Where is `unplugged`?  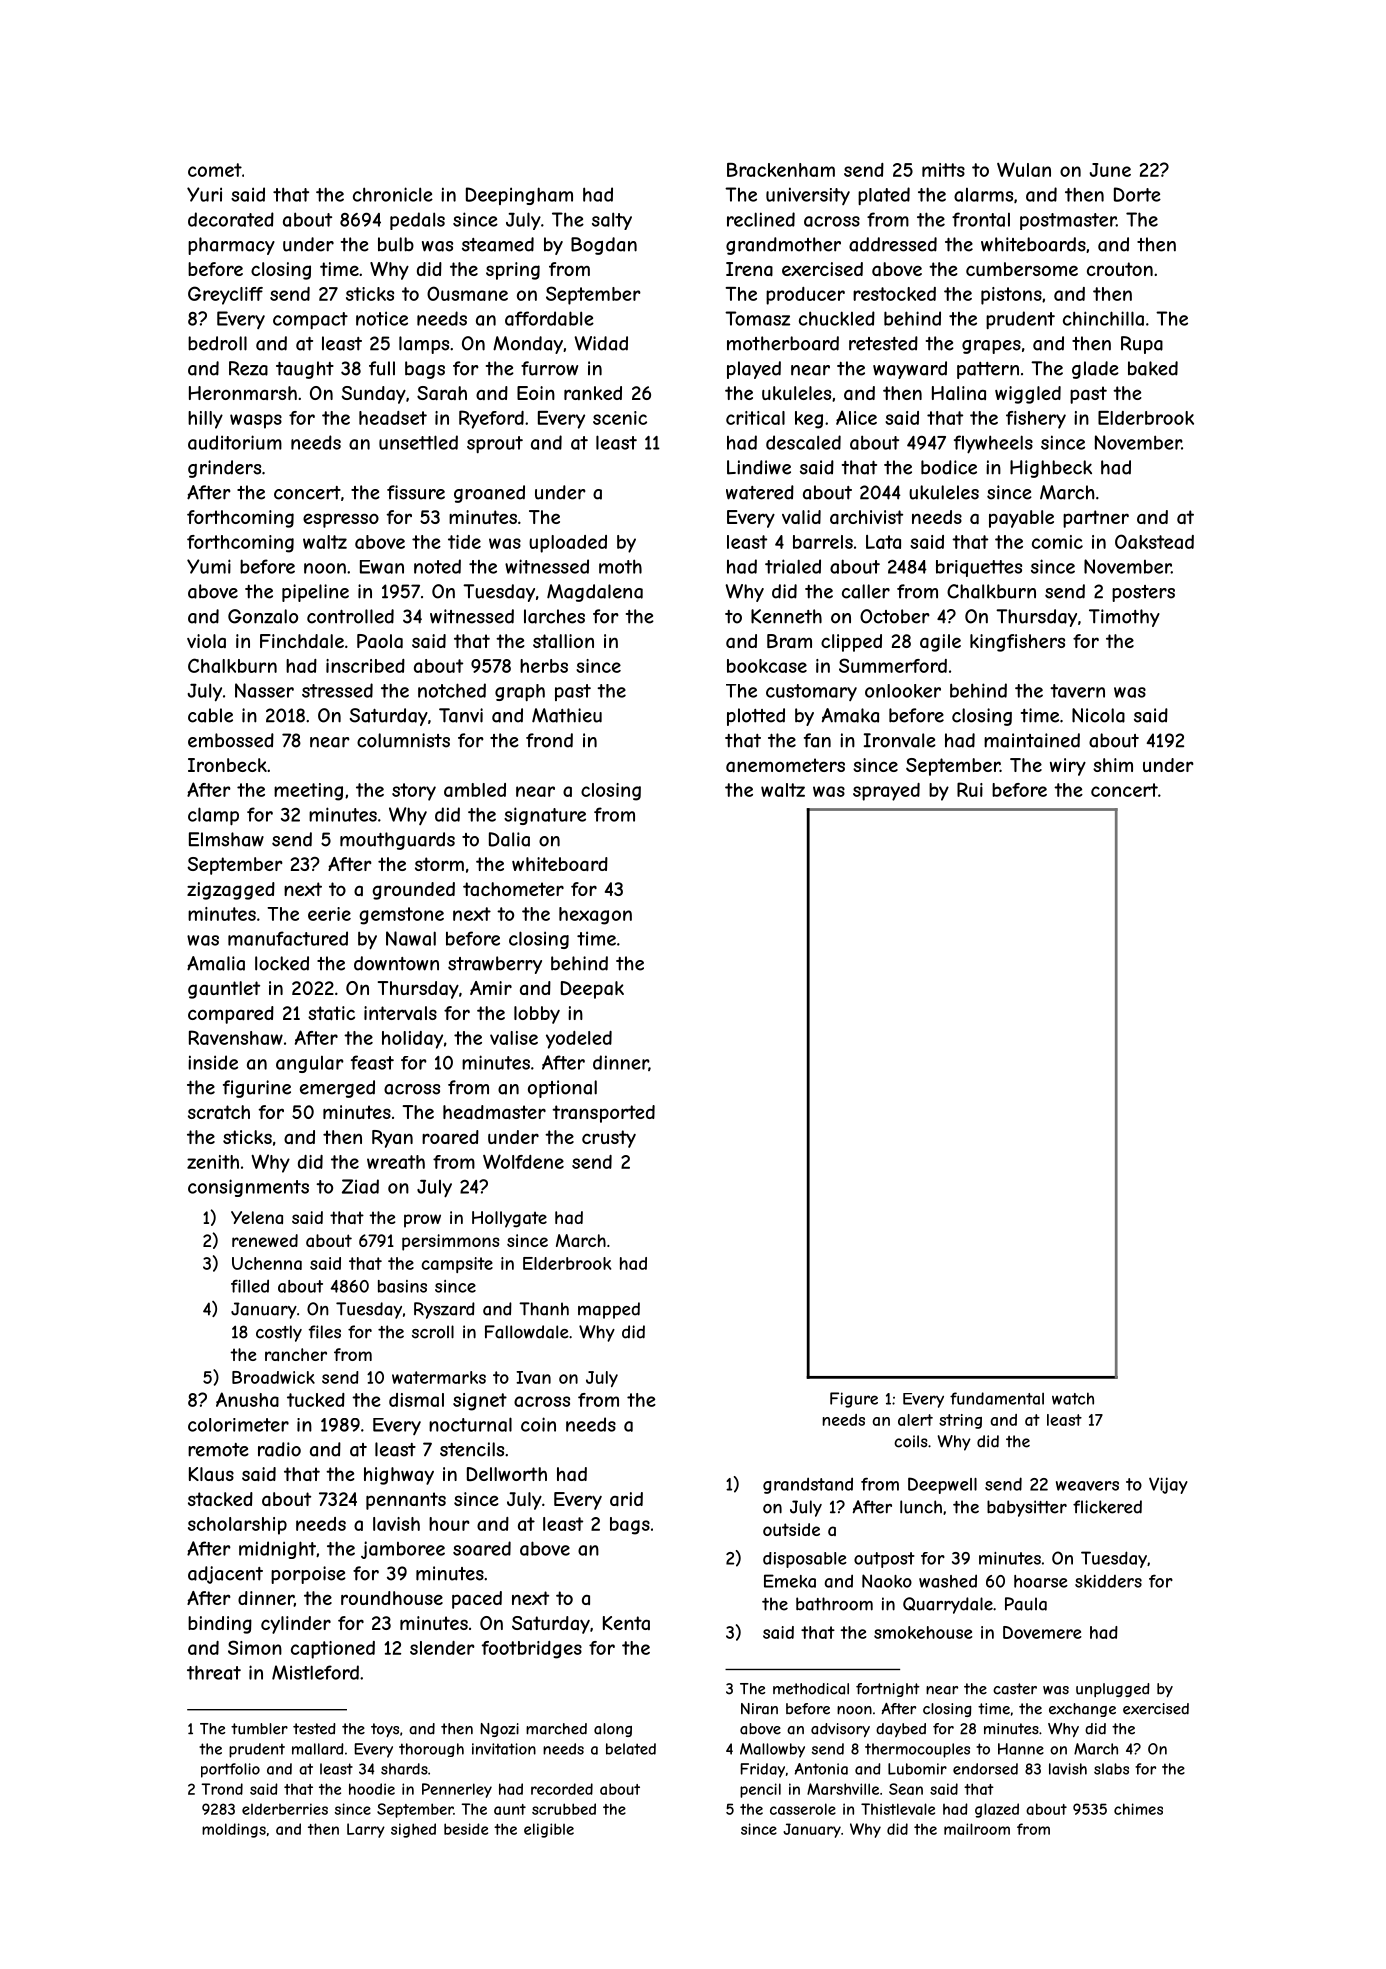 unplugged is located at coordinates (1112, 1690).
